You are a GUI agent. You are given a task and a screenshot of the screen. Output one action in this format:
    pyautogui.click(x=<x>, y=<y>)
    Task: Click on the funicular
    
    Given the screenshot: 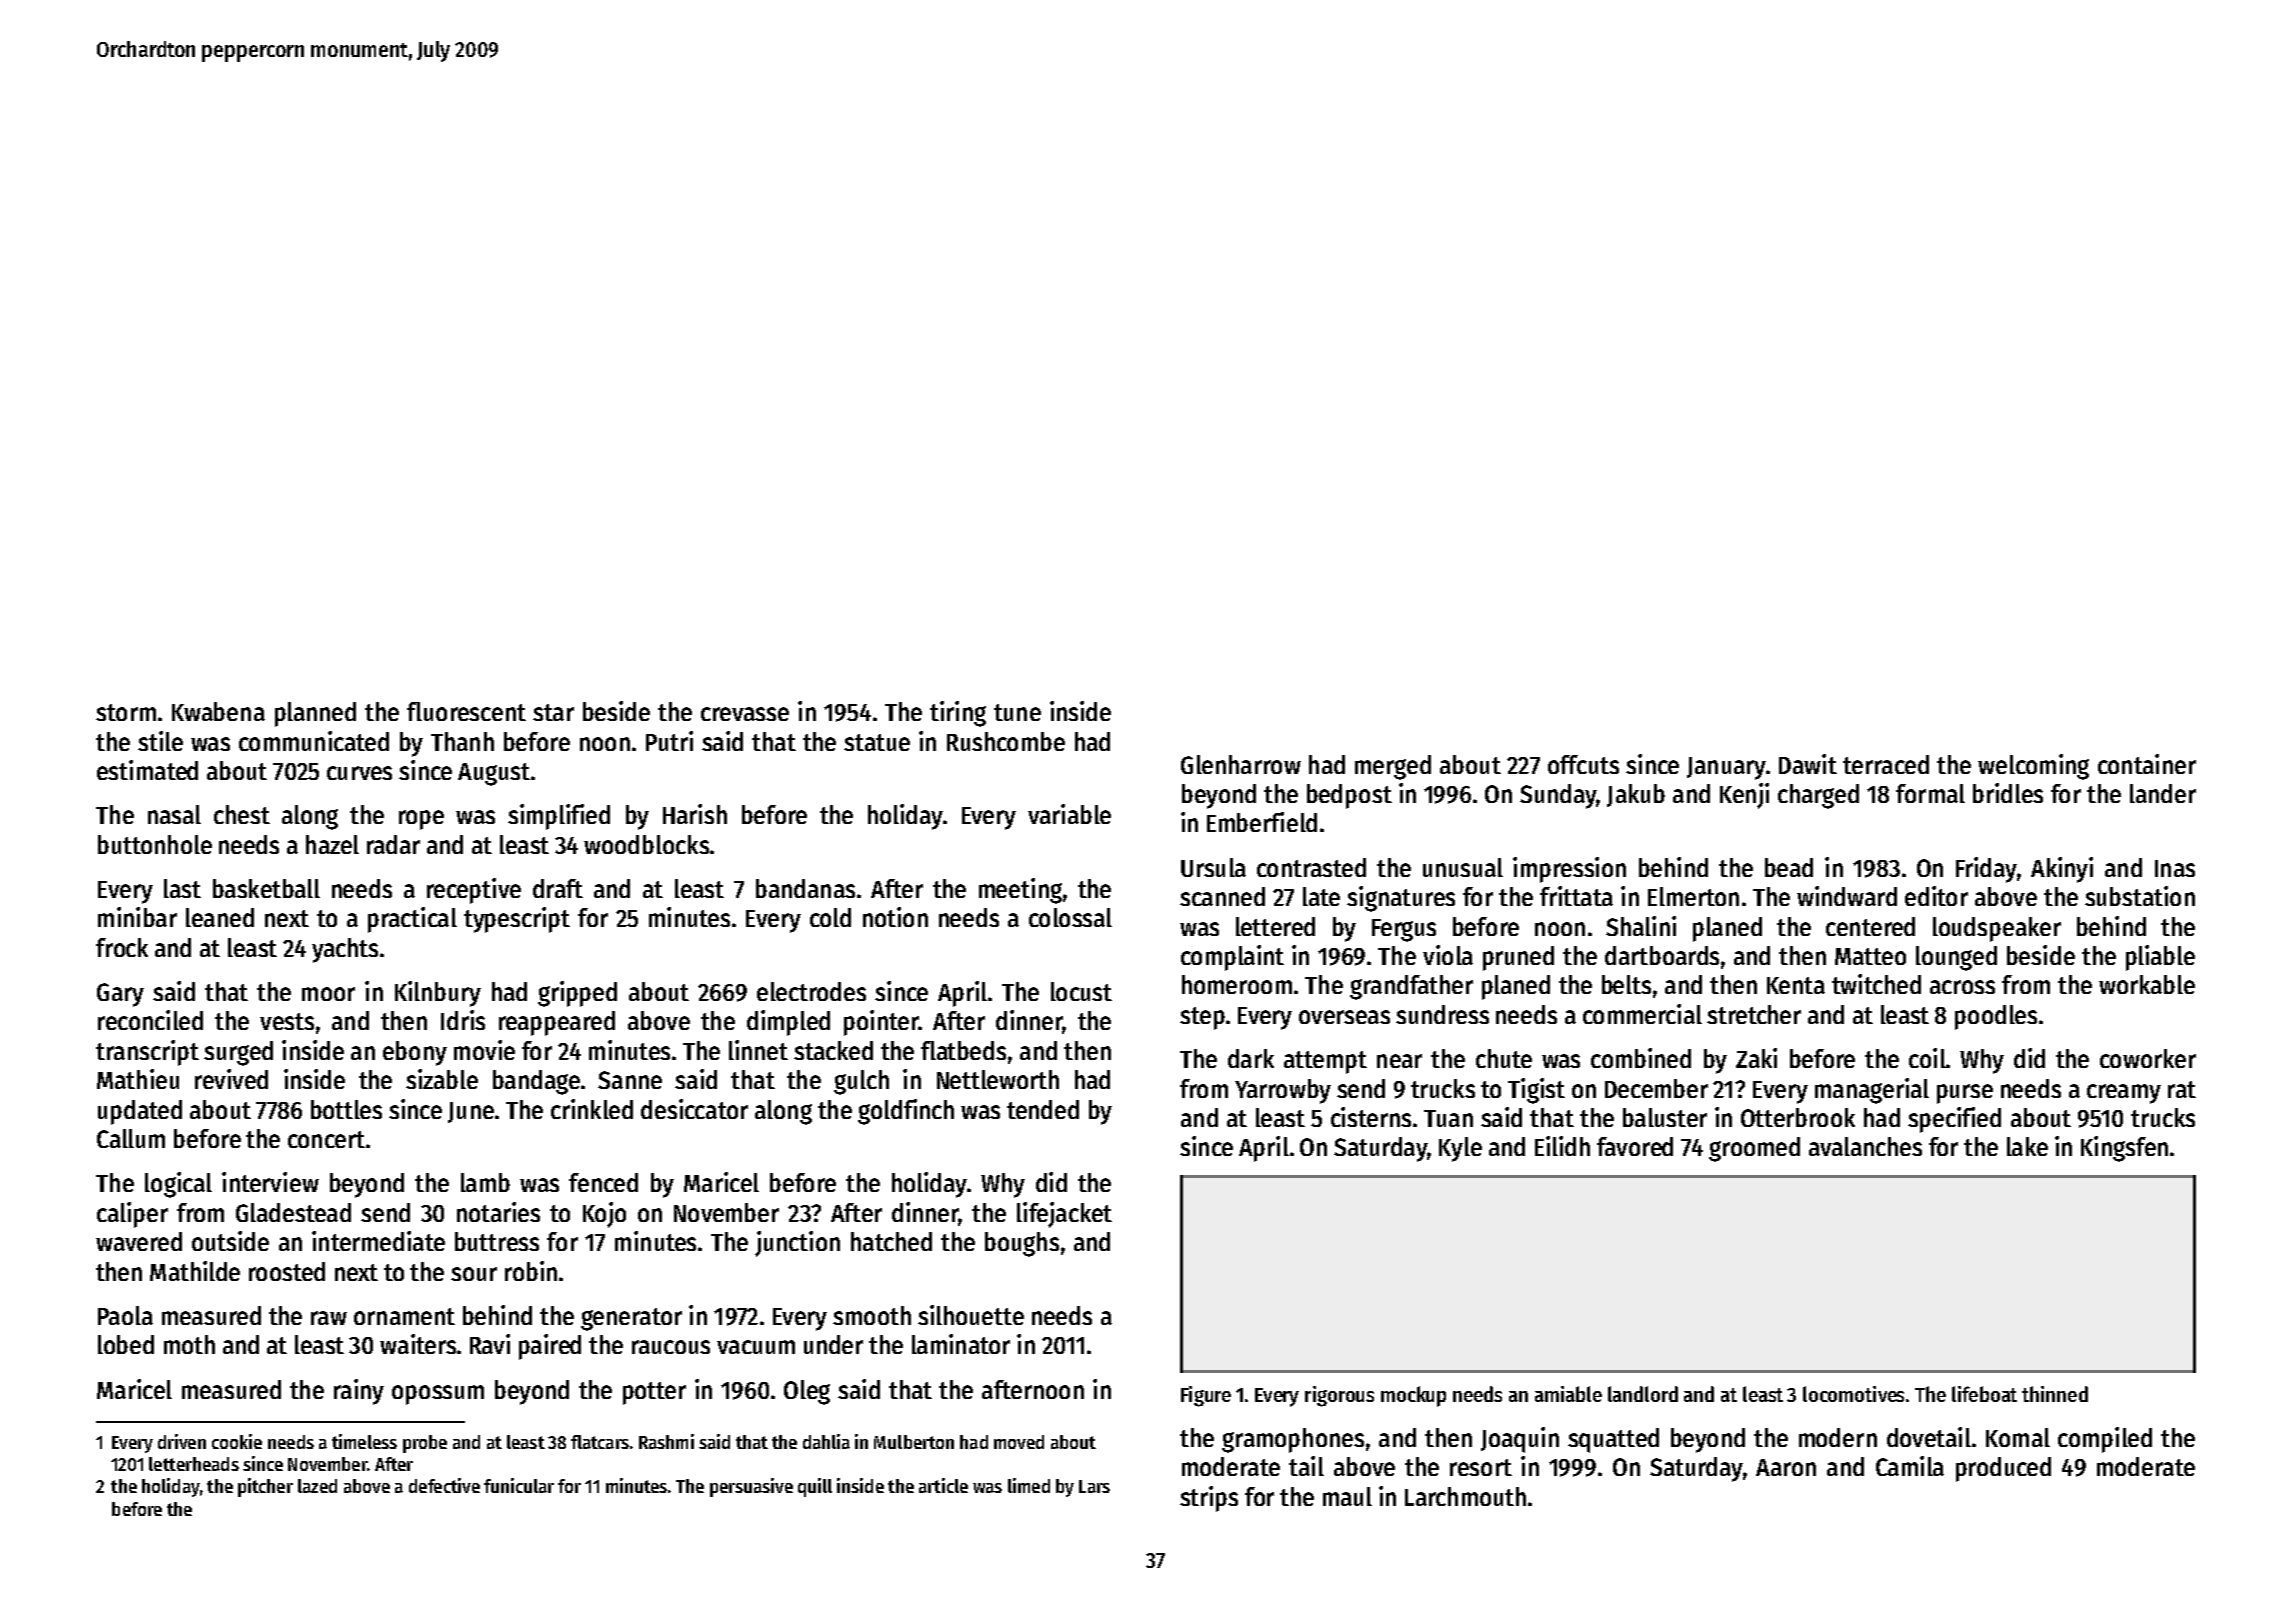 What is the action you would take?
    pyautogui.click(x=519, y=1485)
